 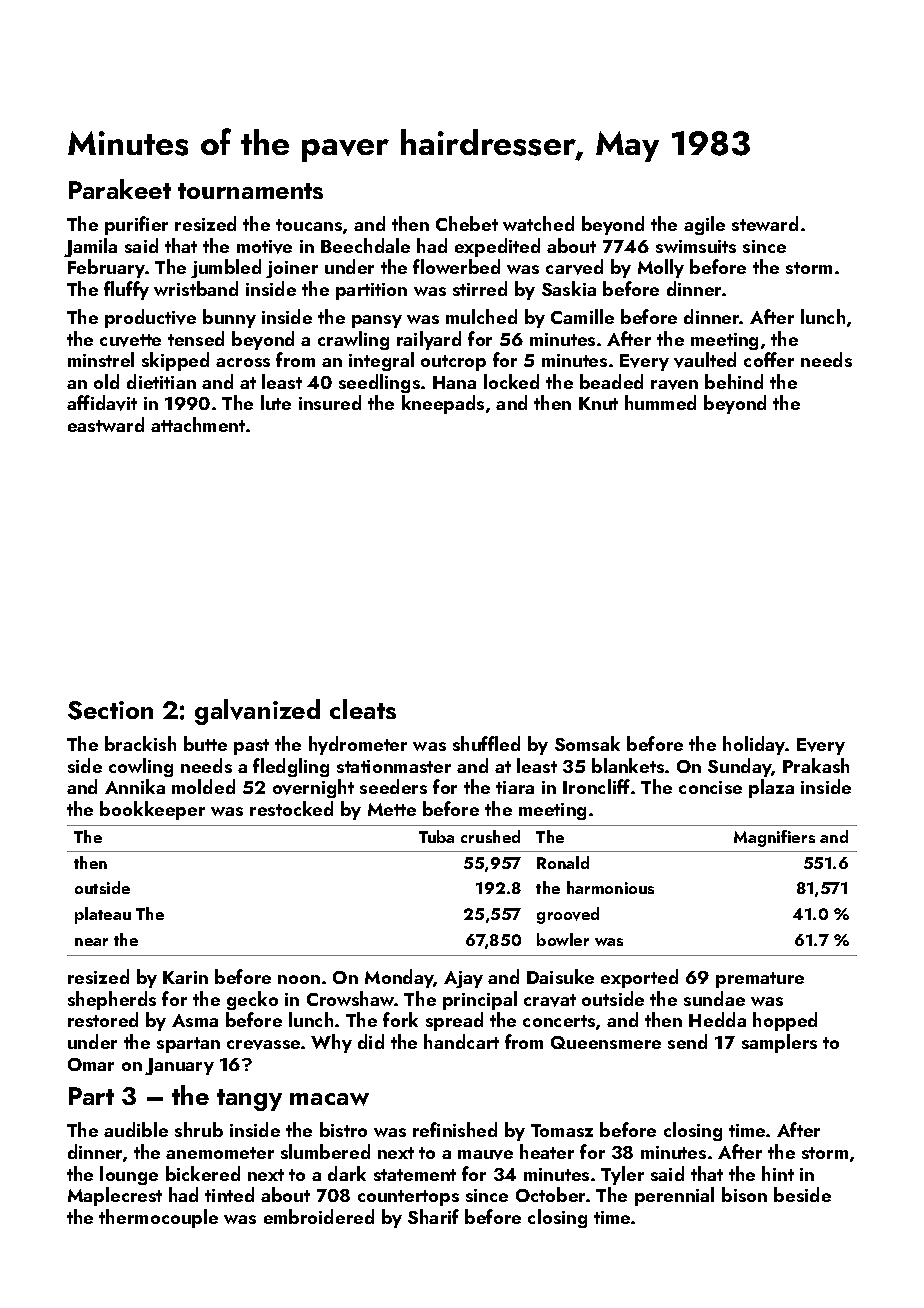 What do you see at coordinates (229, 1194) in the page?
I see `tinted` at bounding box center [229, 1194].
